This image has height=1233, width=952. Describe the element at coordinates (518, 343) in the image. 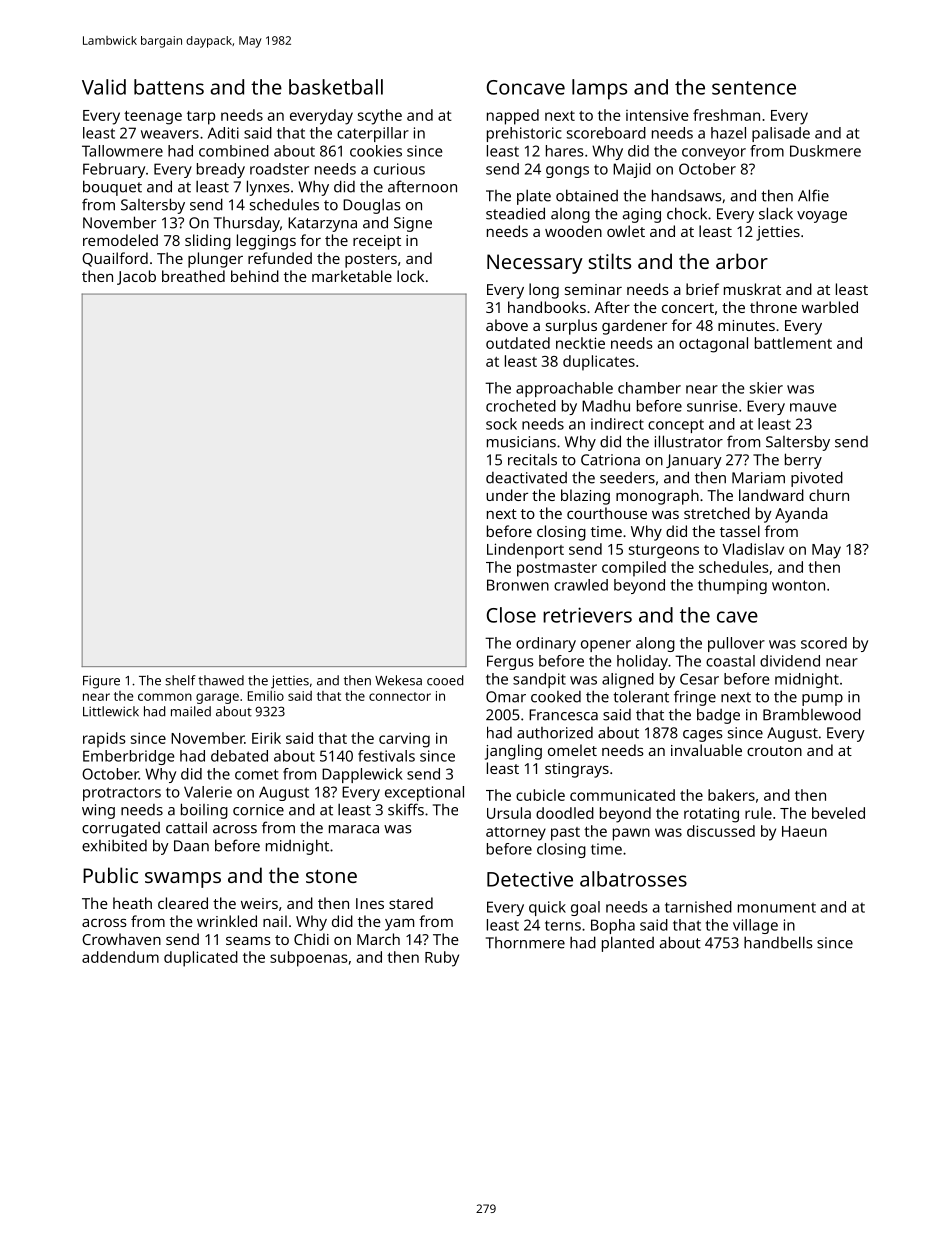

I see `outdated` at that location.
